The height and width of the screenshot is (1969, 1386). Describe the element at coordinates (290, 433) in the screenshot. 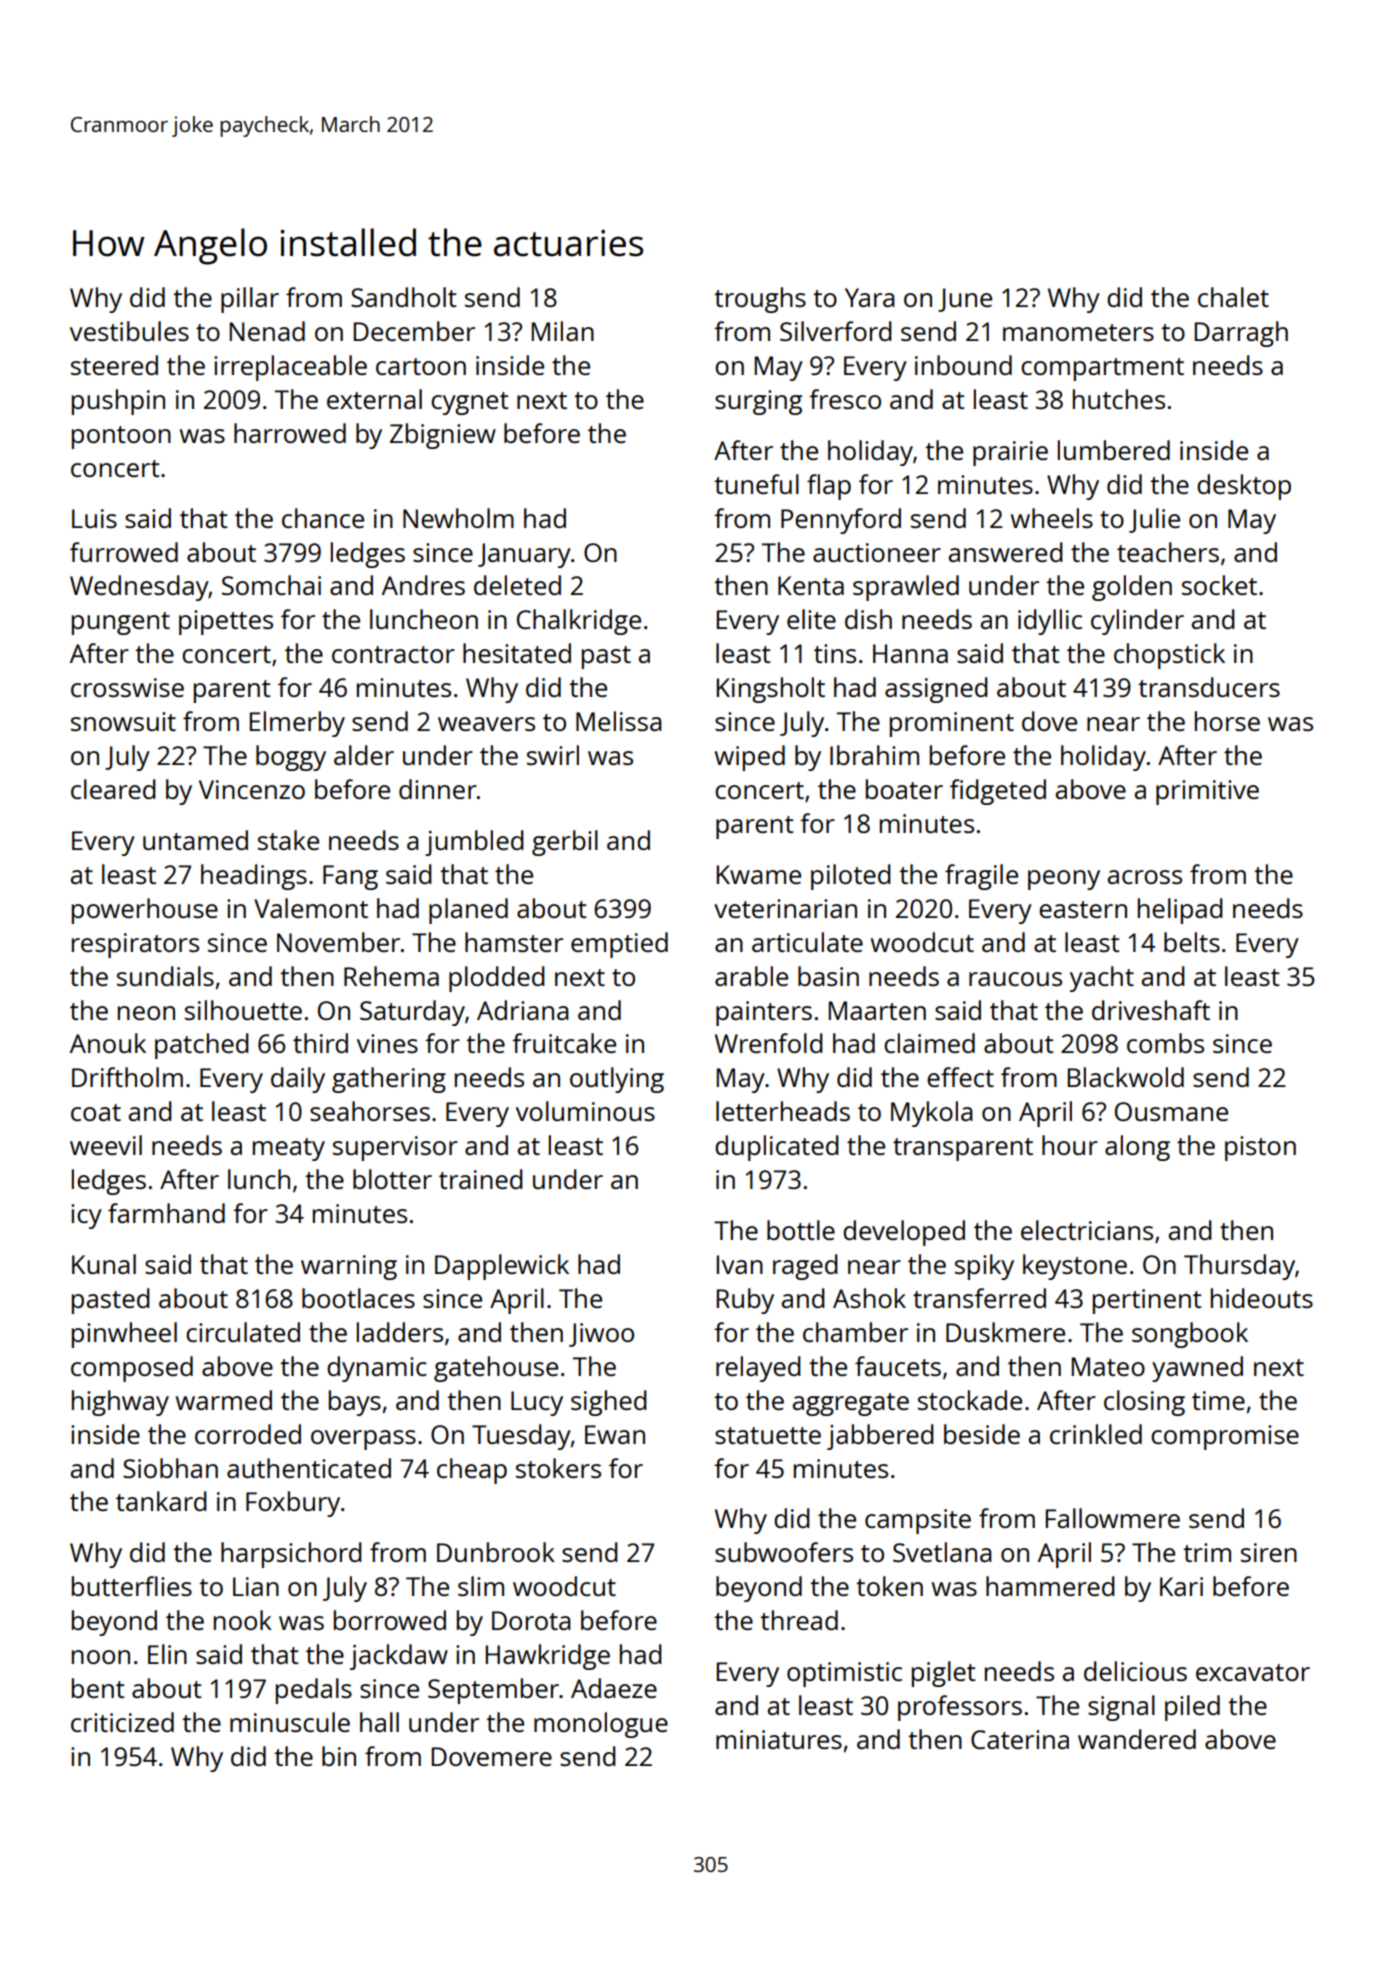

I see `harrowed` at that location.
